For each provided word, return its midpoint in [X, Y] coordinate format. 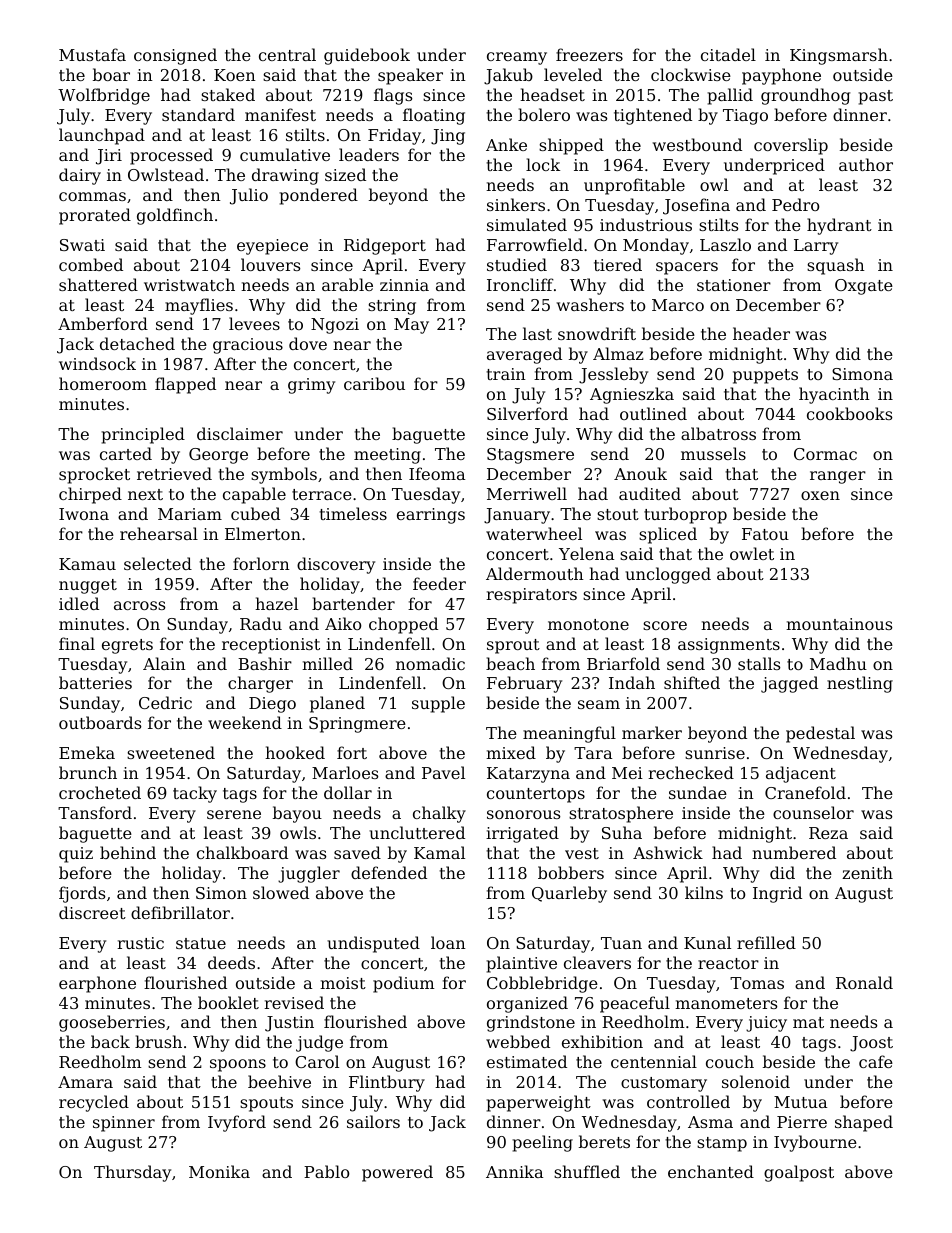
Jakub [508, 76]
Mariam [190, 514]
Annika [514, 1171]
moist [343, 983]
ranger [838, 477]
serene [234, 814]
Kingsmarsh [839, 56]
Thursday [132, 1173]
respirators [531, 596]
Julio [249, 196]
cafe [876, 1061]
